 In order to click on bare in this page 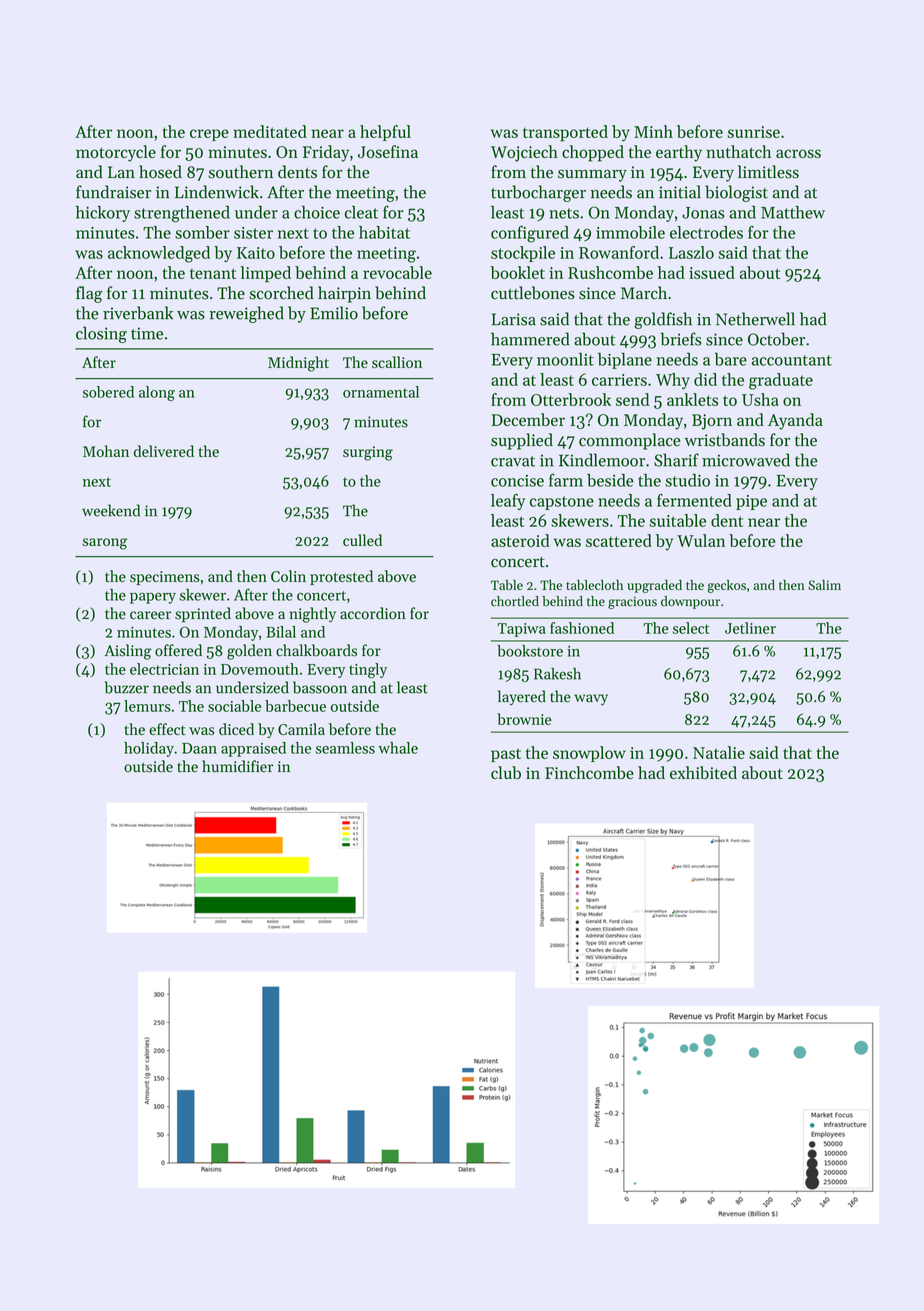, I will do `click(731, 359)`.
